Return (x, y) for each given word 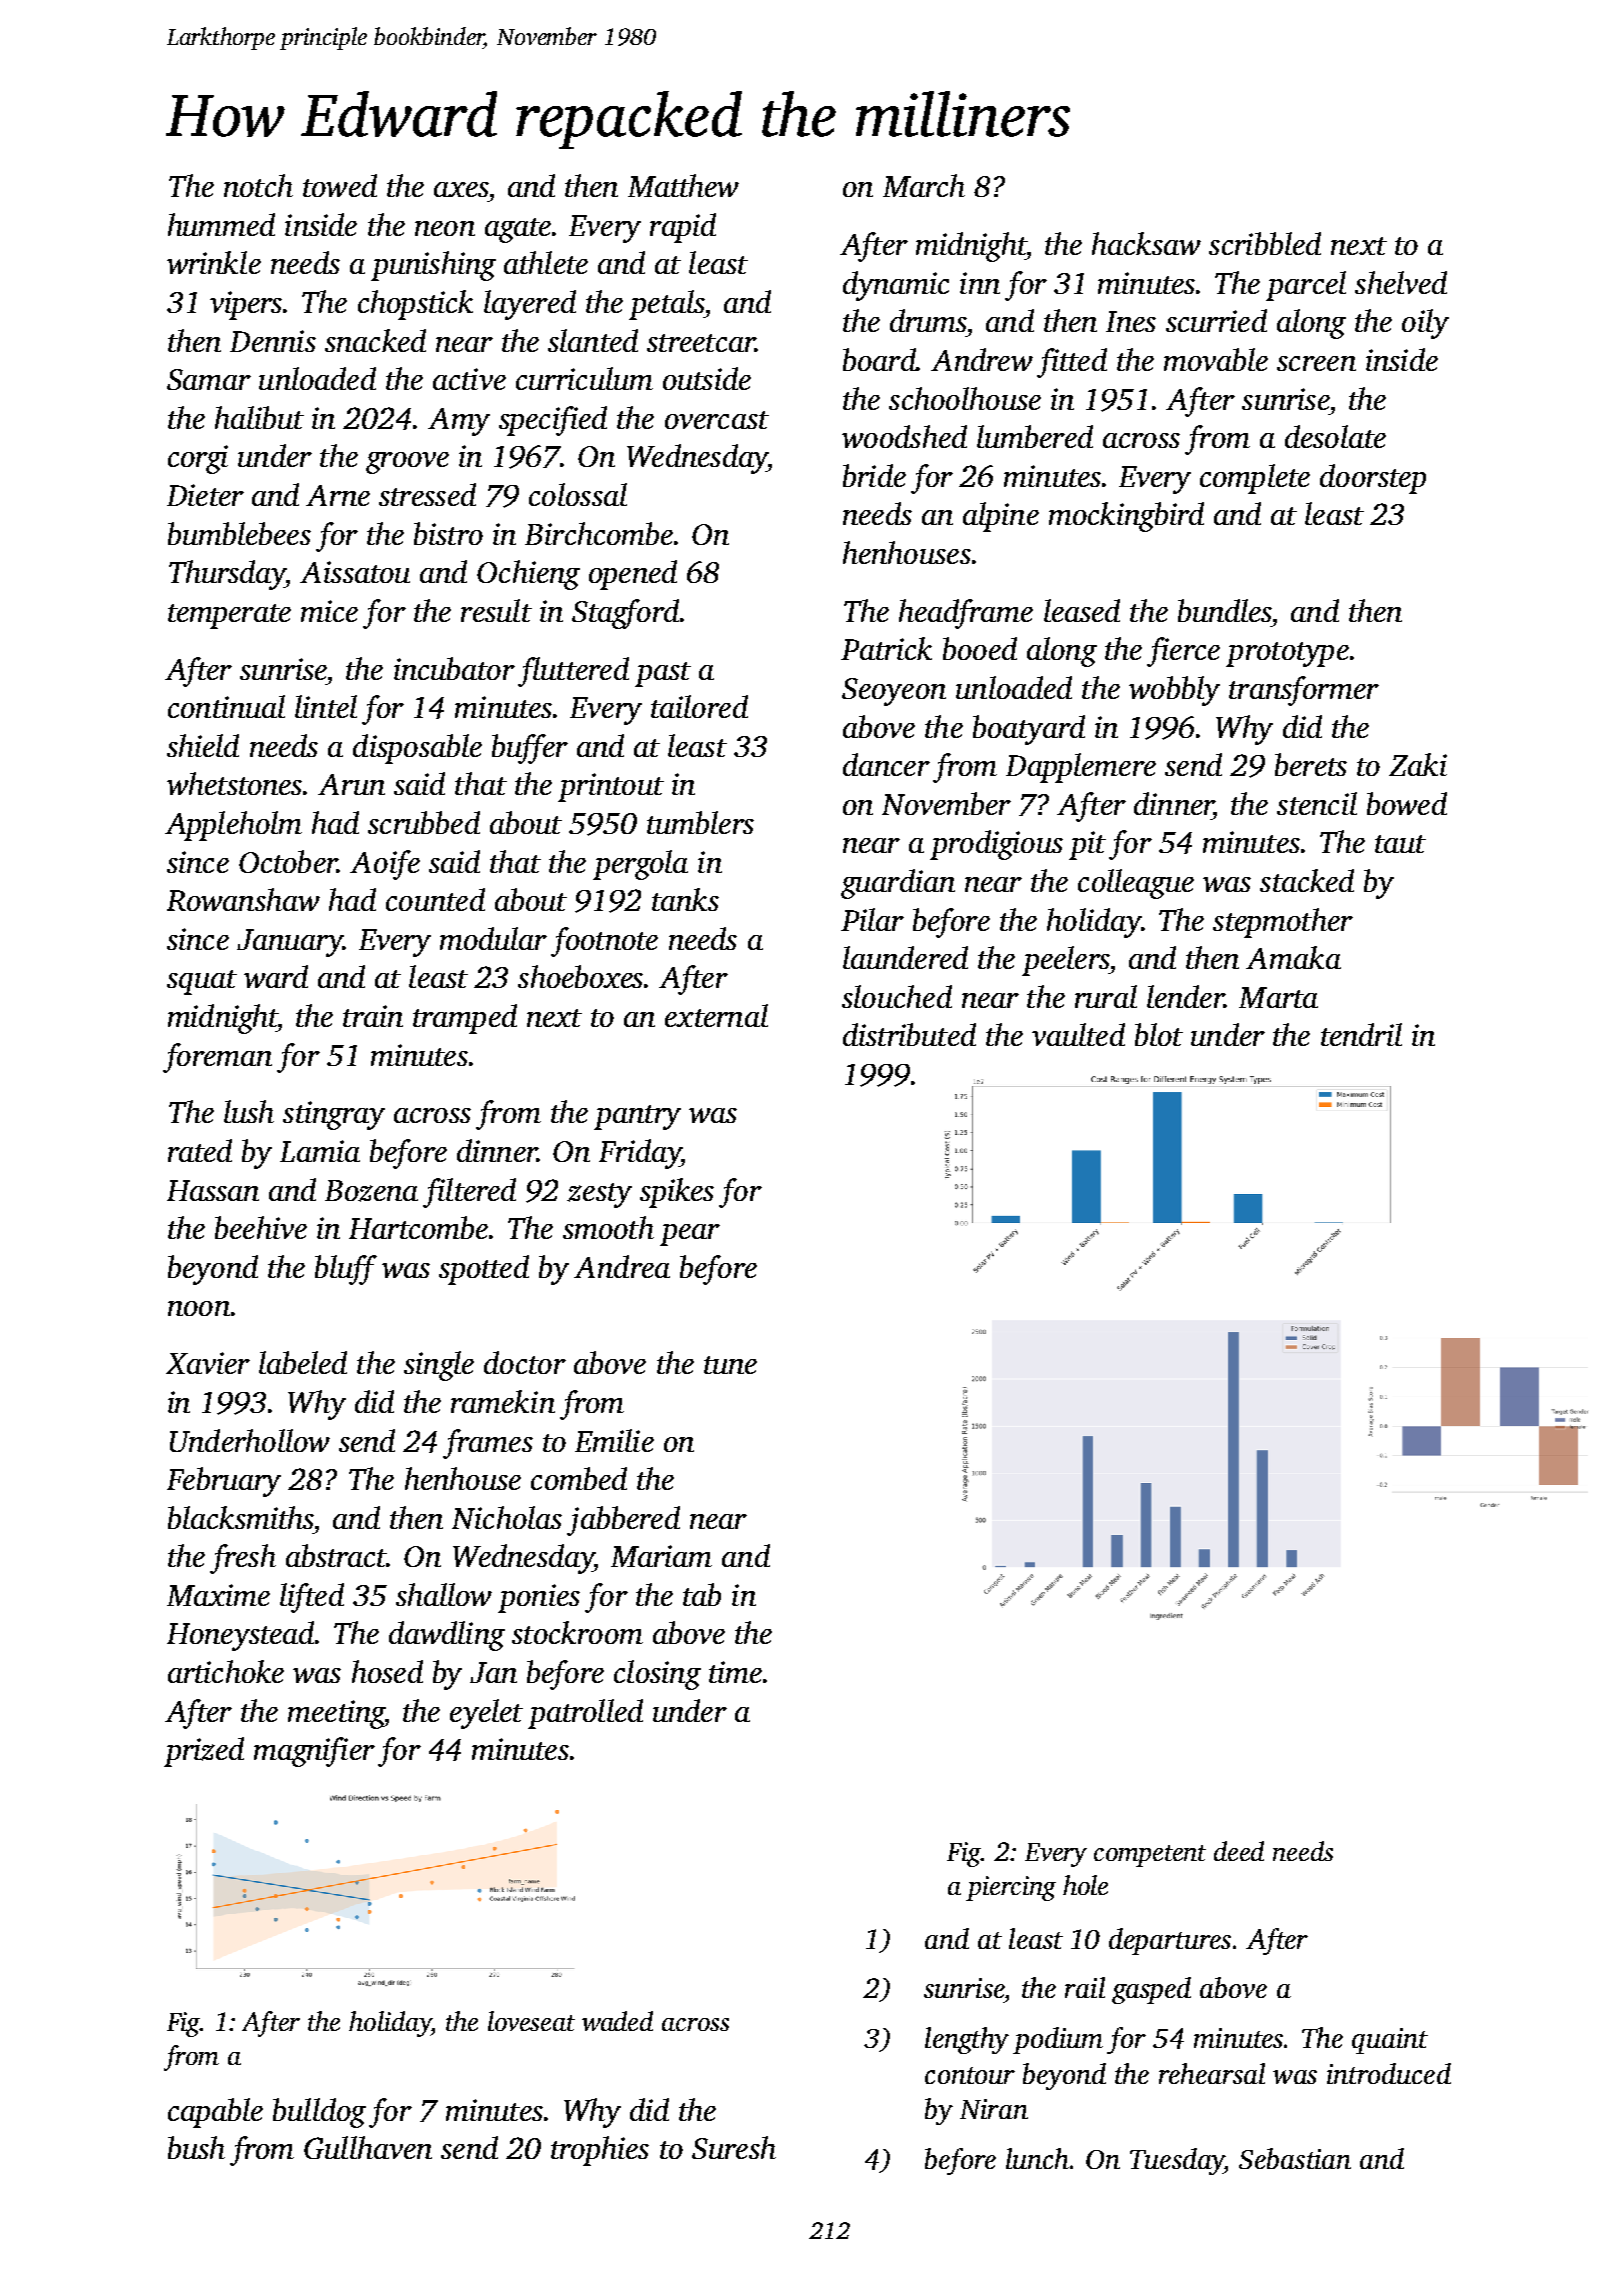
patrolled (585, 1714)
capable (215, 2113)
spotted (484, 1270)
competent (1150, 1856)
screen (1316, 363)
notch (258, 185)
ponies (539, 1598)
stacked (1307, 880)
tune (730, 1365)
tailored (699, 706)
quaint (1390, 2041)
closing (657, 1675)
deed (1239, 1851)
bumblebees (239, 533)
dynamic (896, 286)
